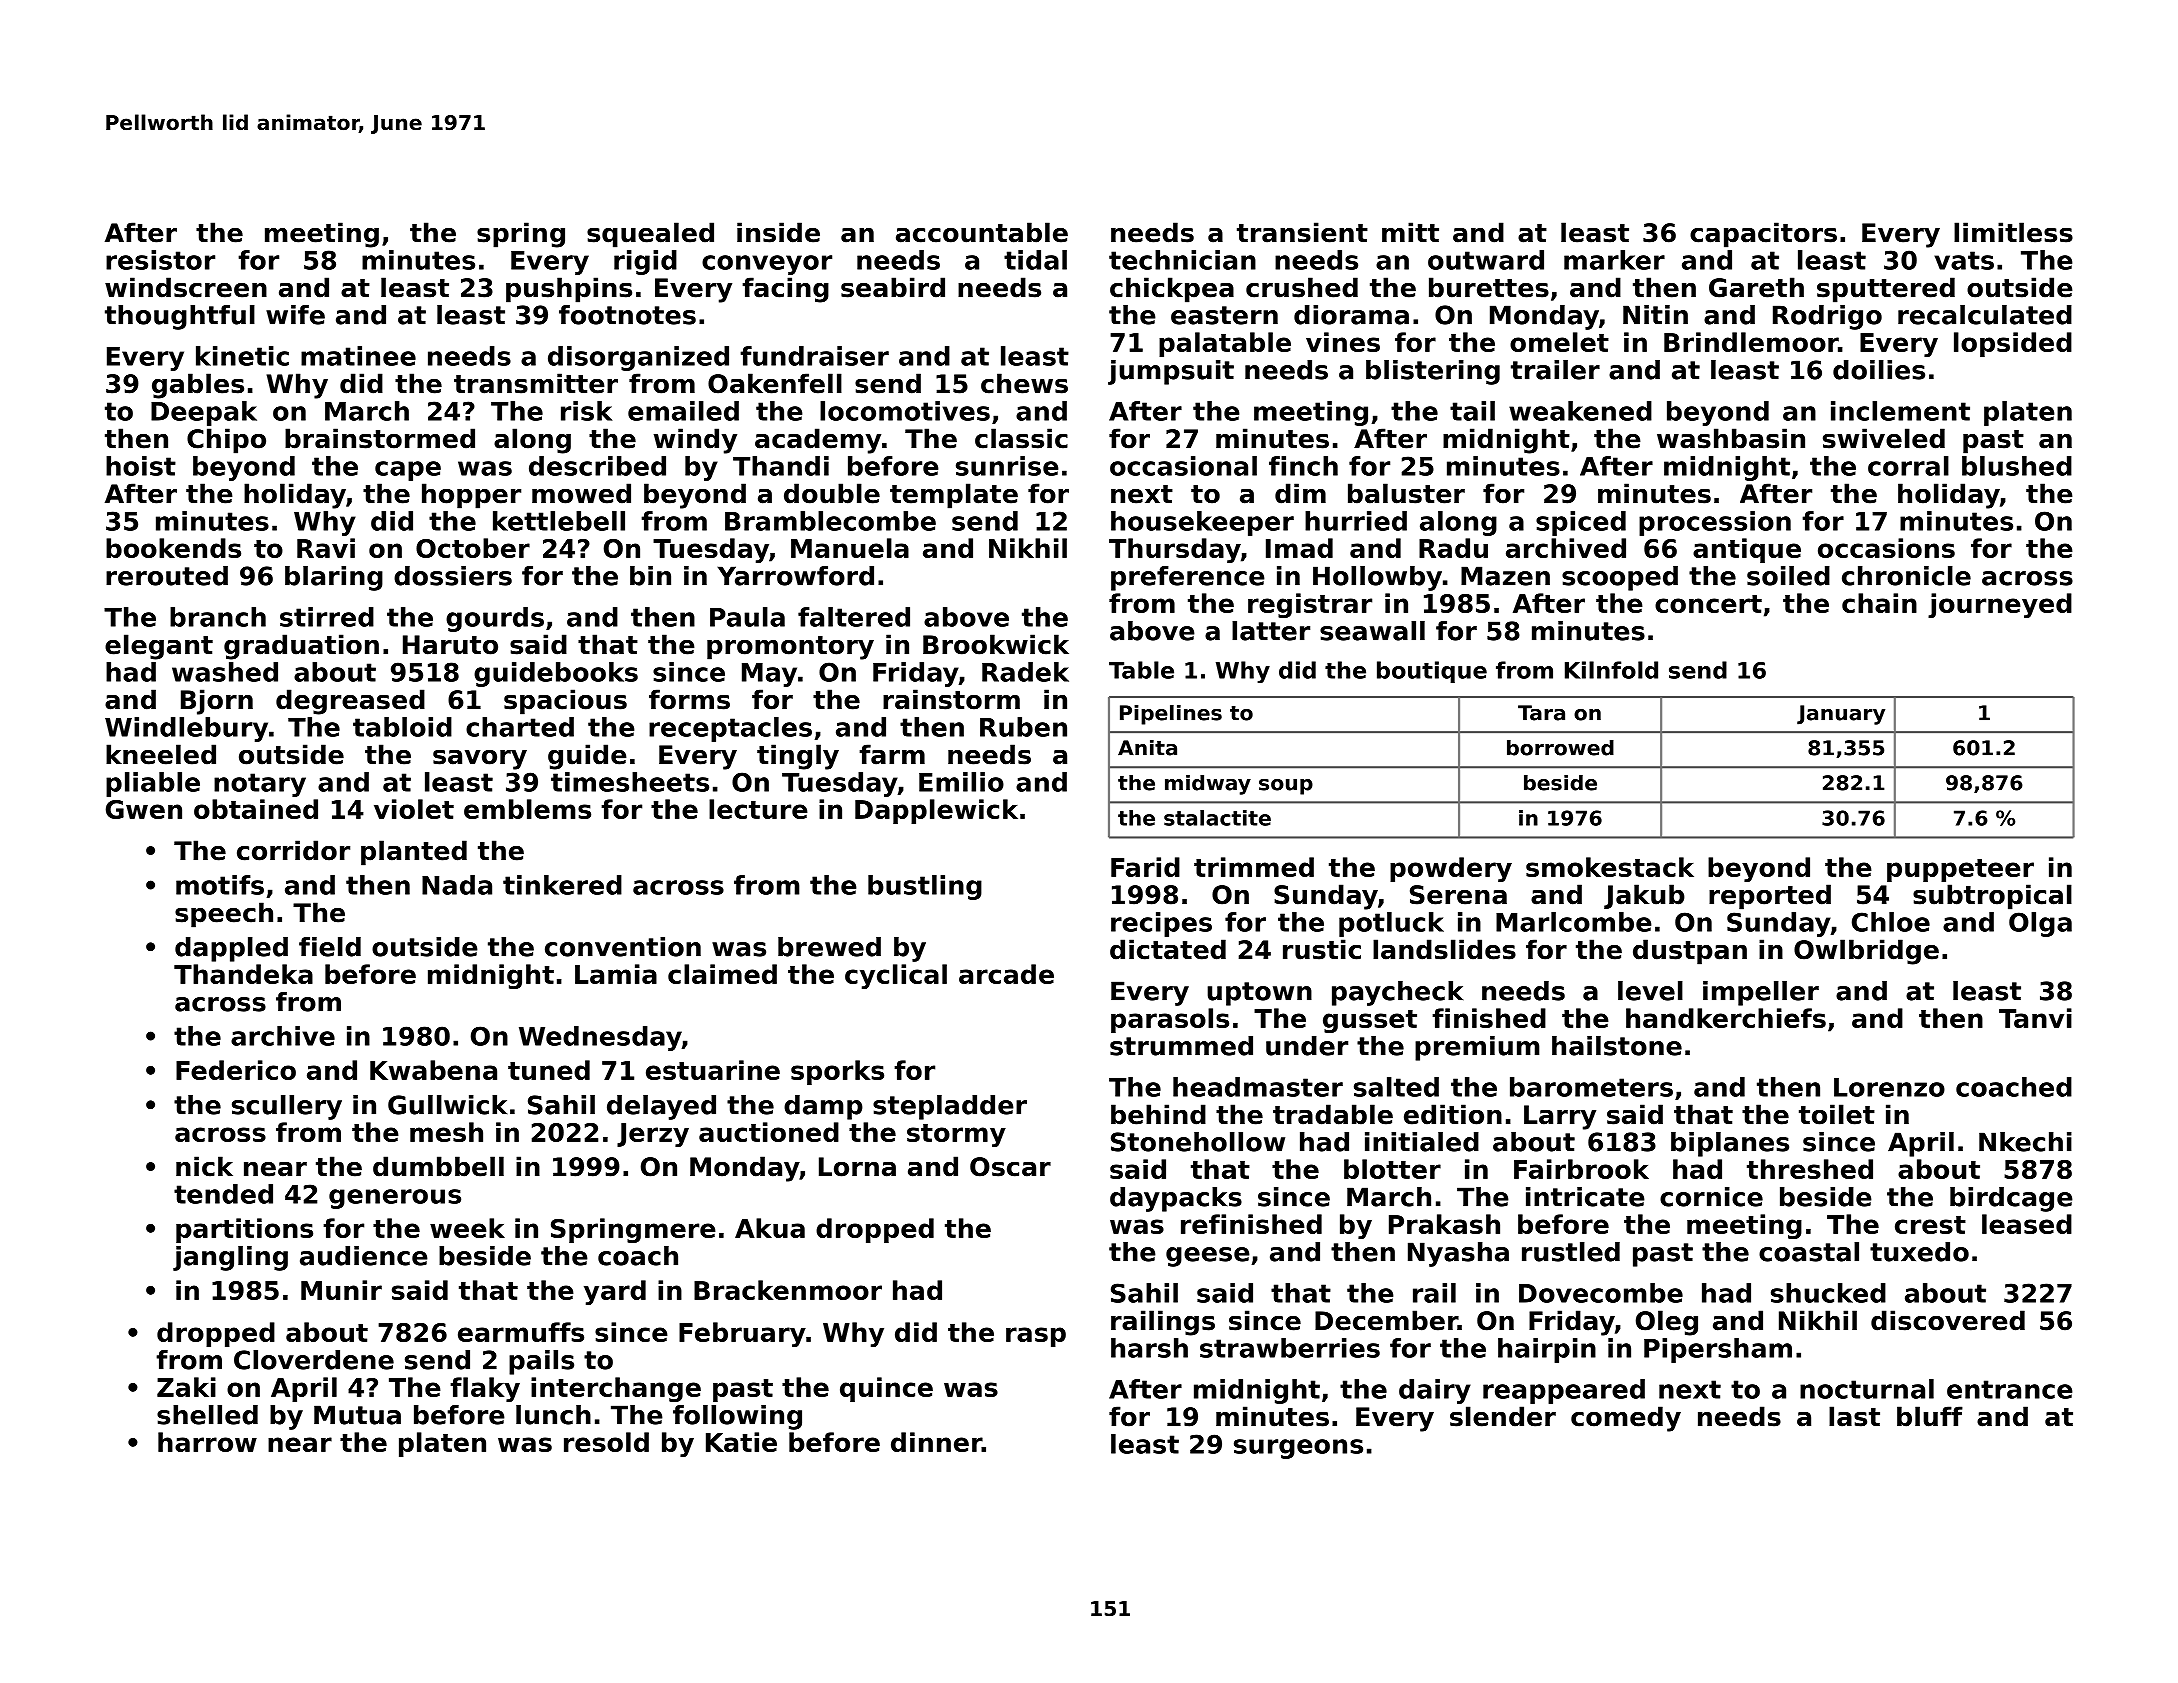 This document has width=2178, height=1683. Describe the element at coordinates (790, 648) in the document. I see `promontory` at that location.
